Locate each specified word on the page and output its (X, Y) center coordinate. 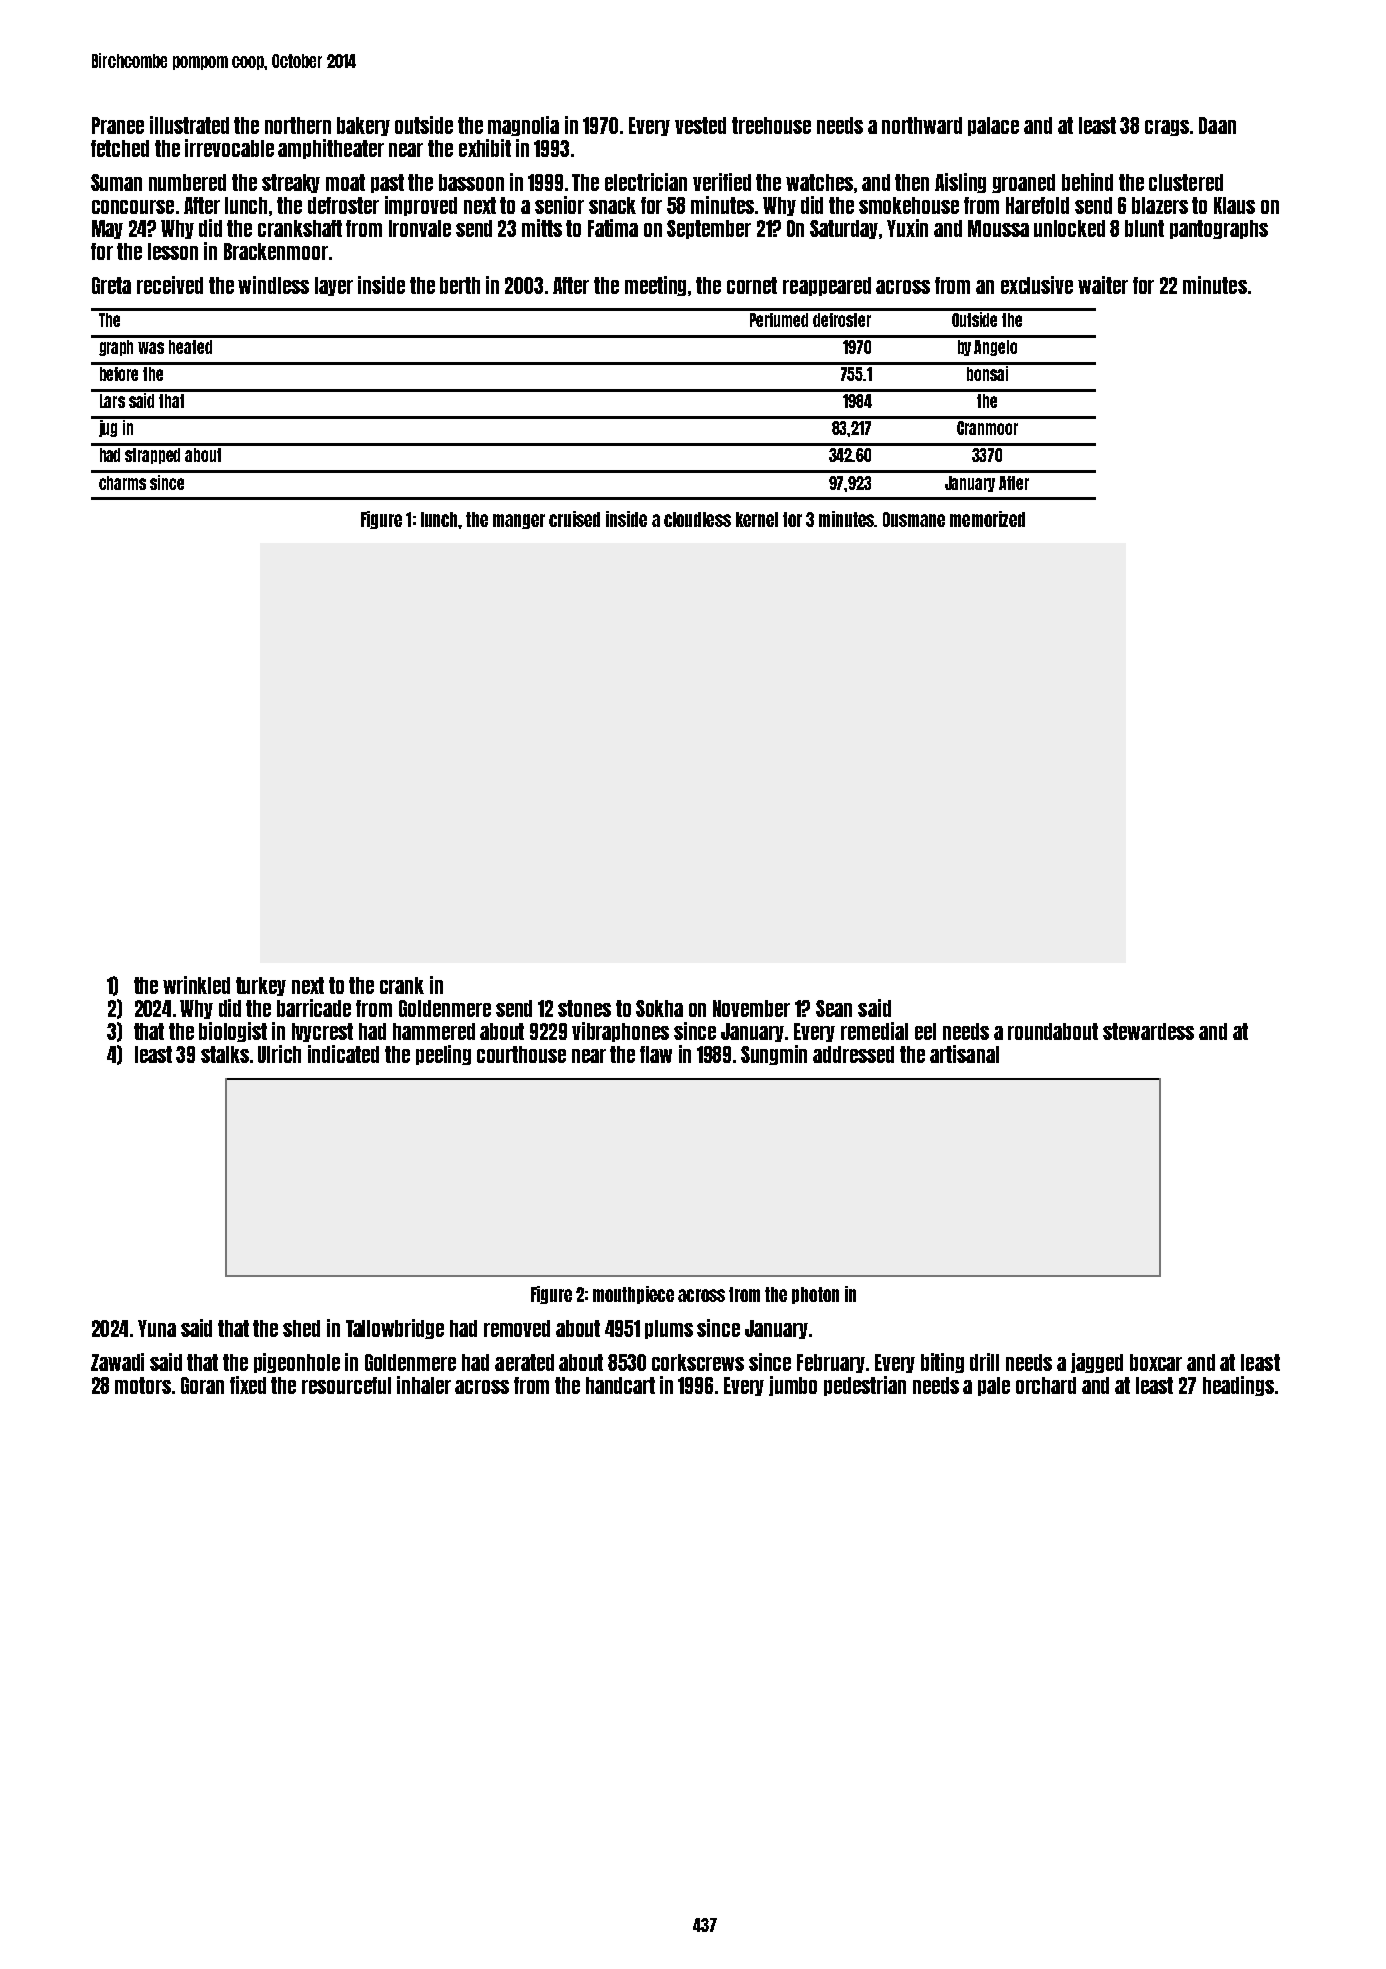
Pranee (118, 125)
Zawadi (117, 1362)
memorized (987, 519)
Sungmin (774, 1055)
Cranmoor (987, 428)
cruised (574, 519)
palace (993, 126)
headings (1238, 1386)
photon (815, 1295)
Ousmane (914, 519)
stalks (225, 1054)
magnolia (523, 126)
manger (519, 521)
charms (122, 483)
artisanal (964, 1054)
